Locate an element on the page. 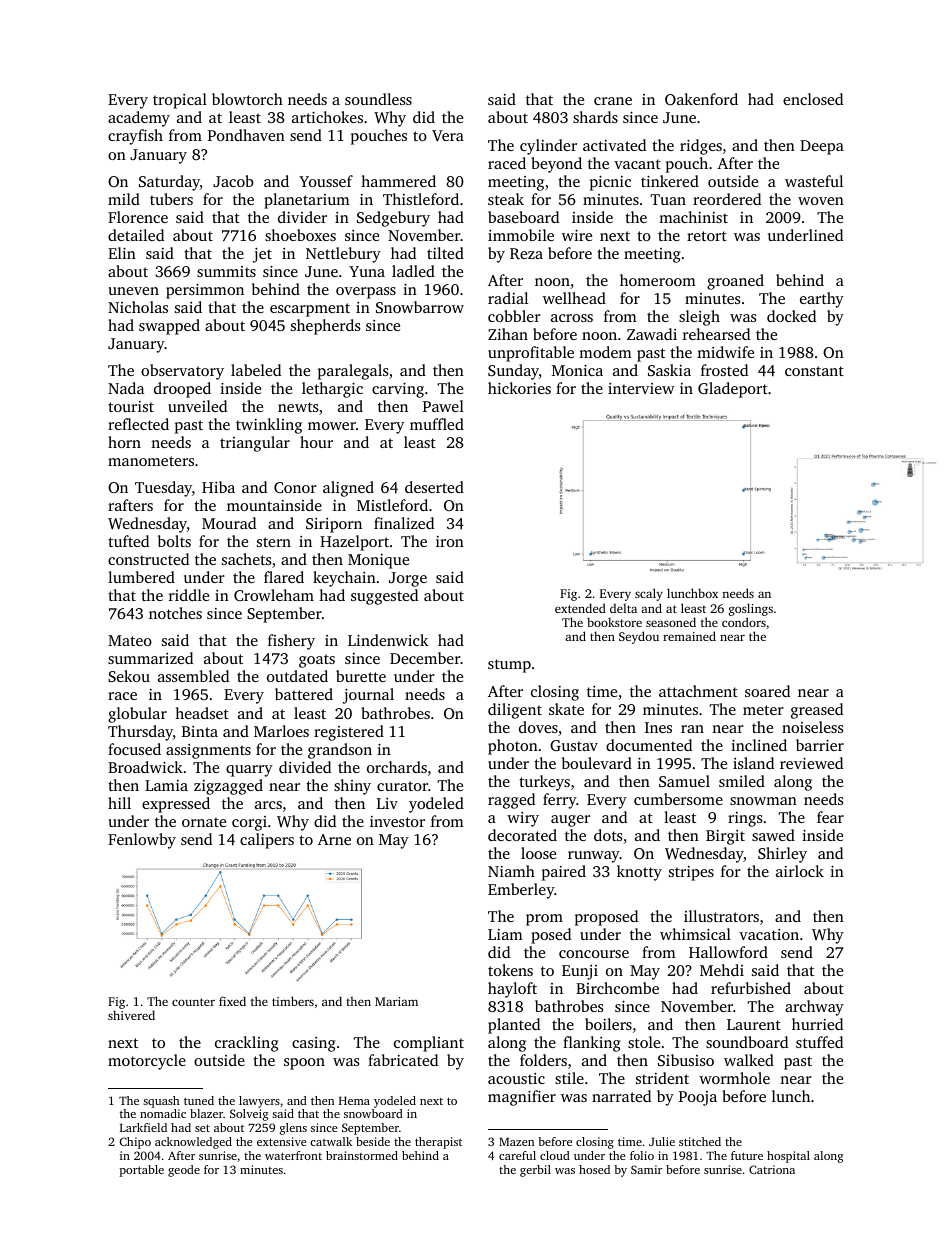 The height and width of the page is (1233, 952). steak is located at coordinates (506, 199).
